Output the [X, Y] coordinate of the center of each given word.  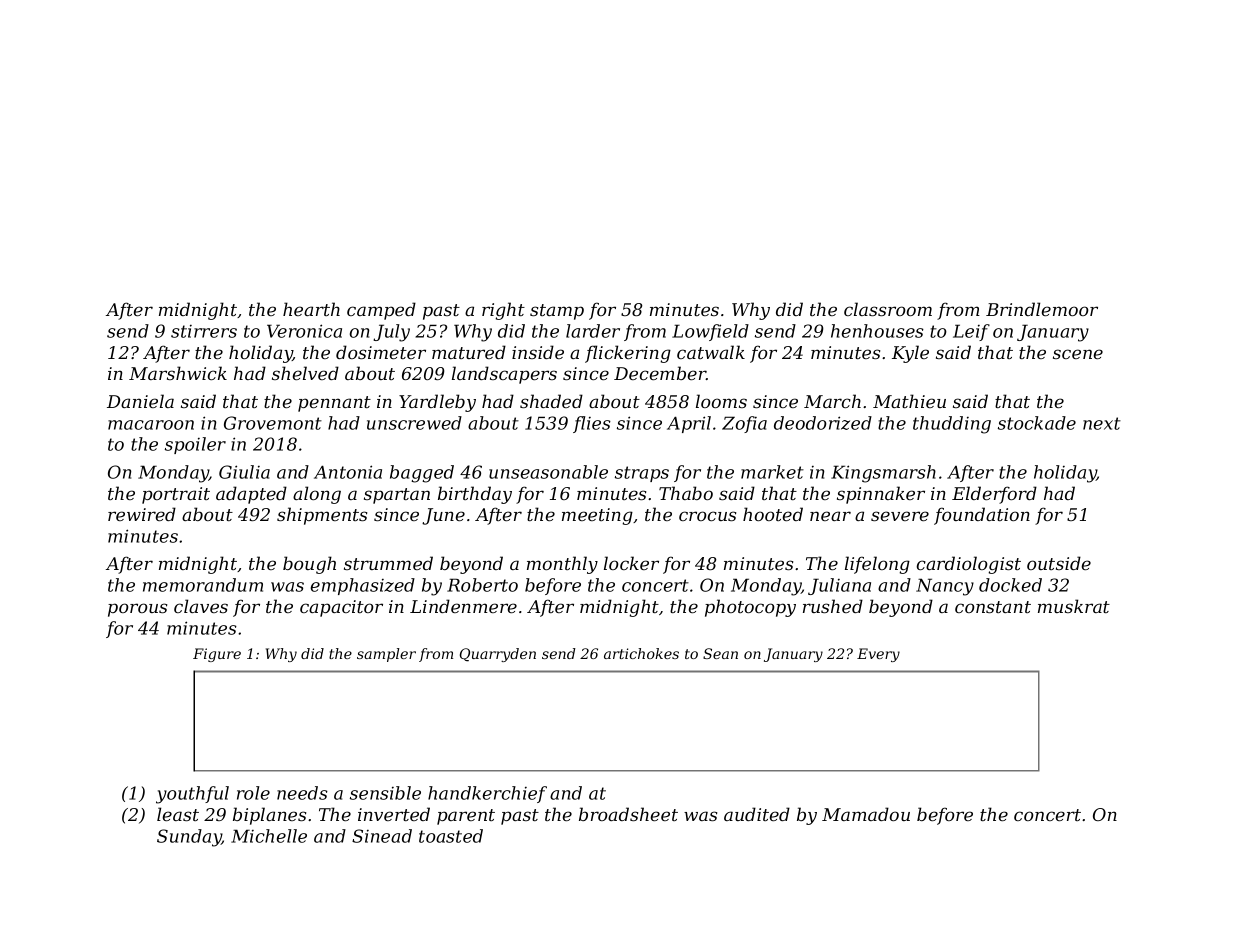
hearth [311, 309]
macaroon [151, 425]
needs [302, 793]
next [1102, 423]
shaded [551, 401]
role [253, 793]
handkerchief [487, 794]
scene [1078, 354]
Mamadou [866, 814]
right [503, 311]
